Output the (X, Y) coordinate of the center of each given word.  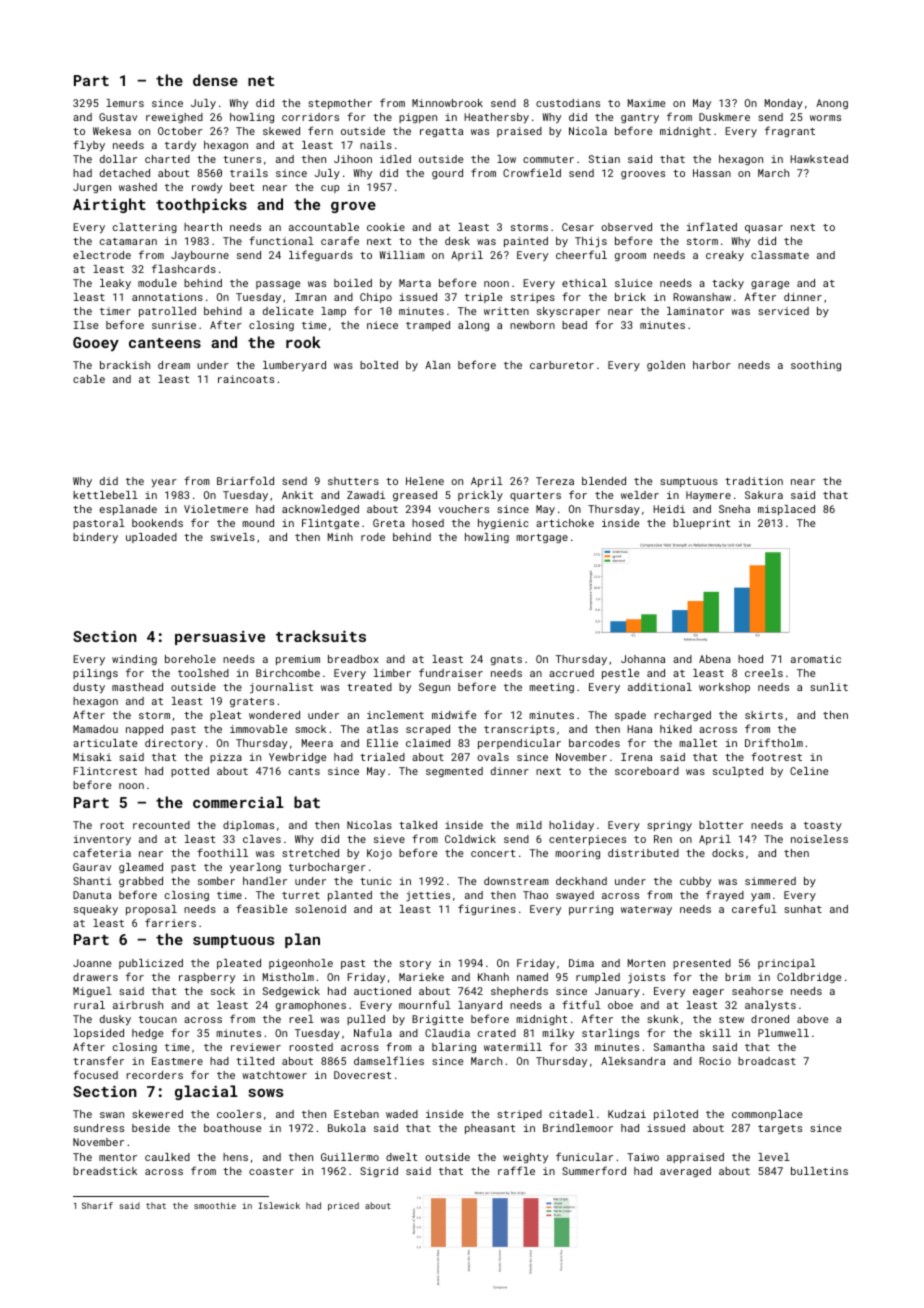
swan (112, 1115)
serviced (783, 311)
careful (754, 908)
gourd (447, 174)
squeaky (96, 910)
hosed (428, 523)
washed (138, 187)
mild (529, 825)
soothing (816, 366)
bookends (157, 523)
